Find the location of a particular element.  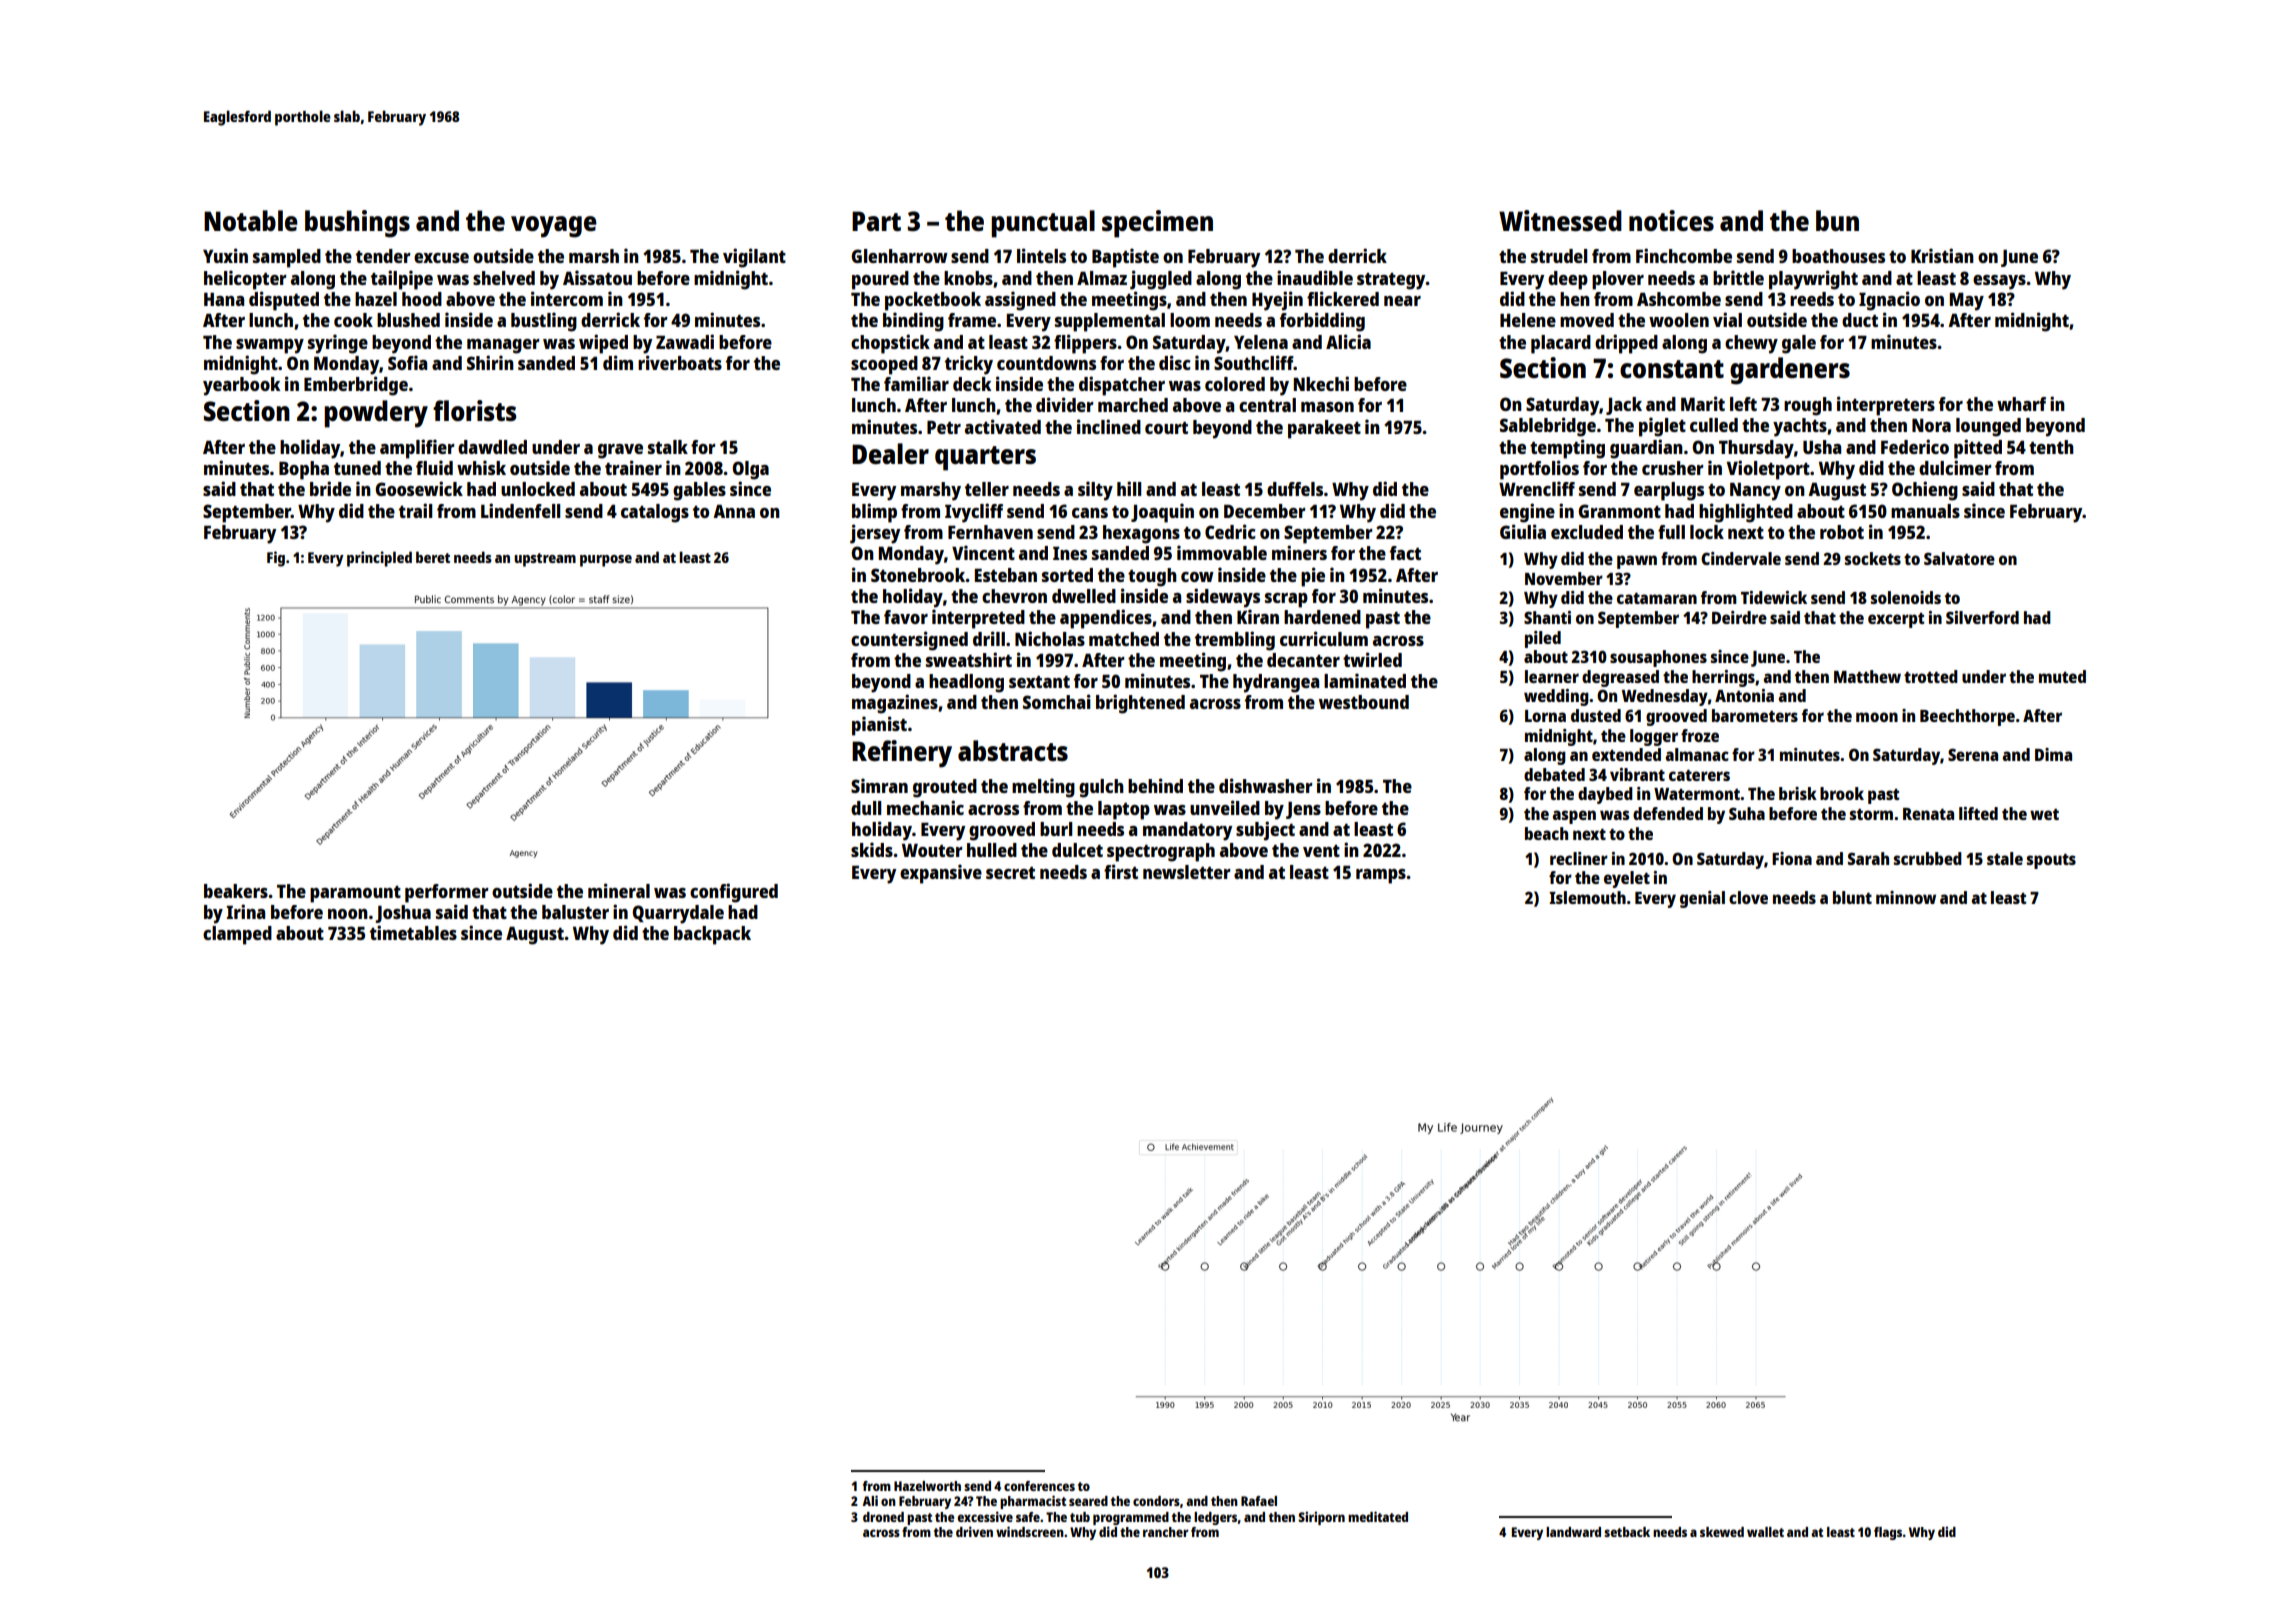

aspen is located at coordinates (1574, 817).
